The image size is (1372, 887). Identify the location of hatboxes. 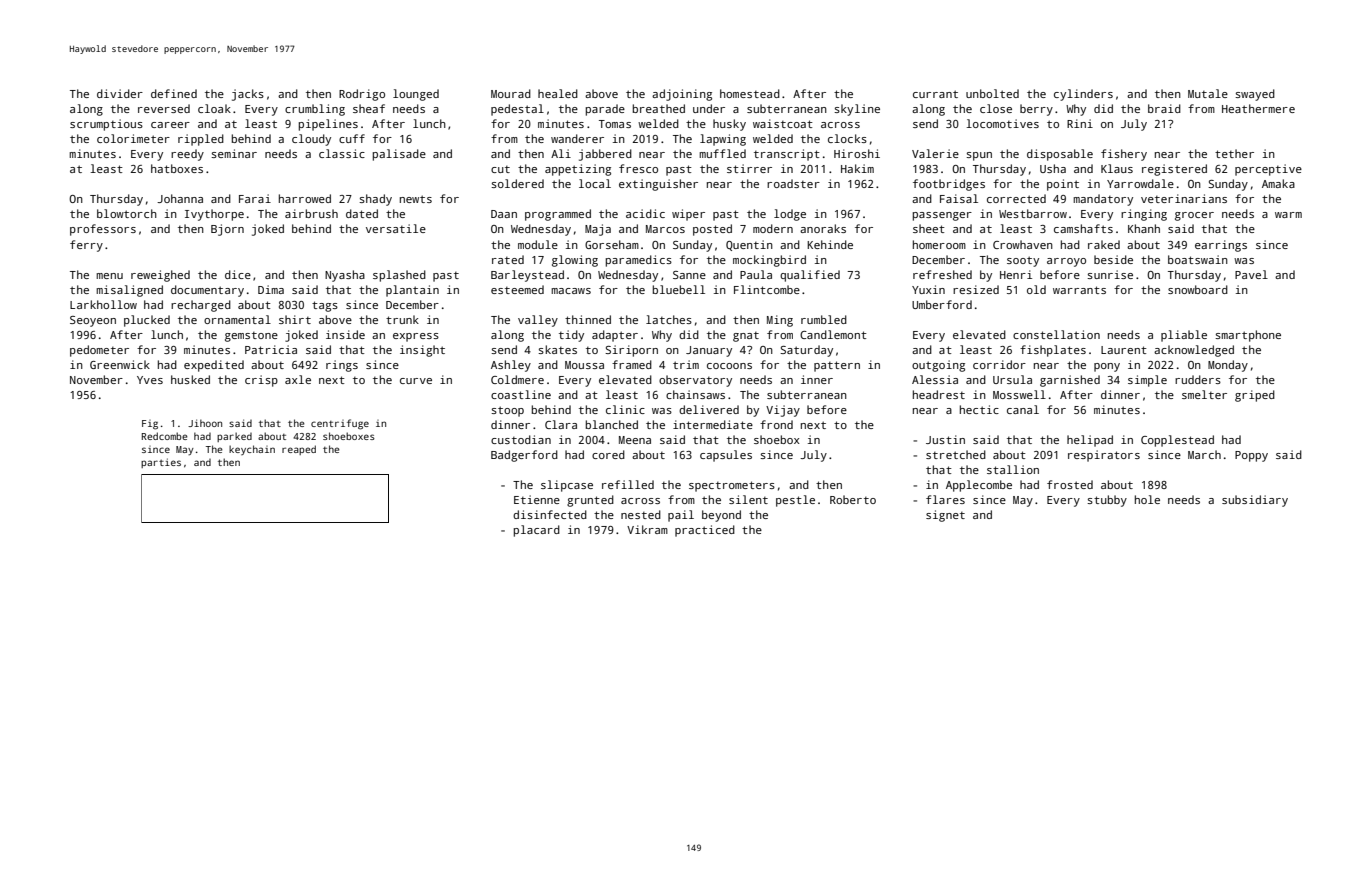
(177, 168).
